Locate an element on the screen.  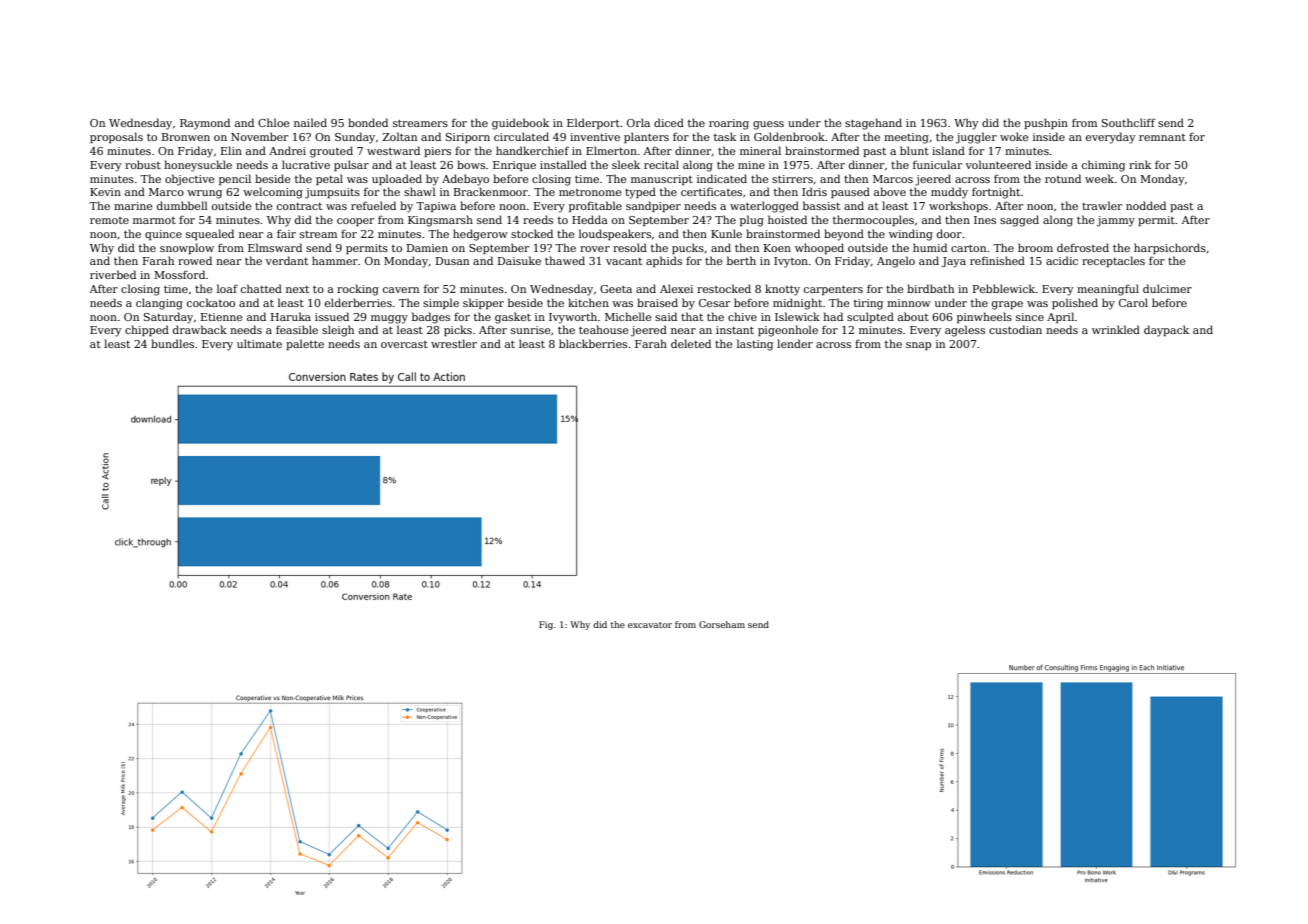
daypack is located at coordinates (1166, 331).
